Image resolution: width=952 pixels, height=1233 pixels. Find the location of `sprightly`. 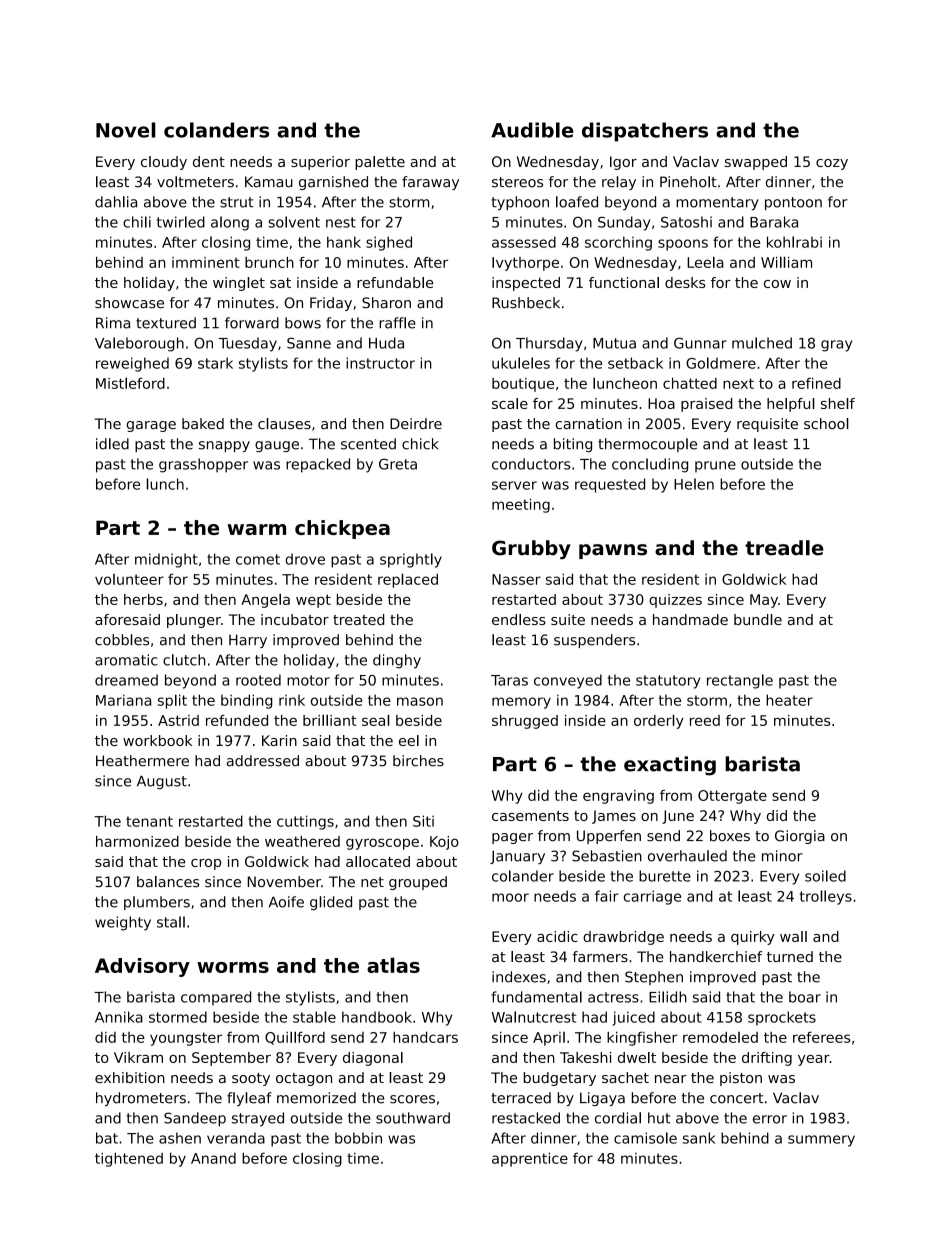

sprightly is located at coordinates (411, 560).
